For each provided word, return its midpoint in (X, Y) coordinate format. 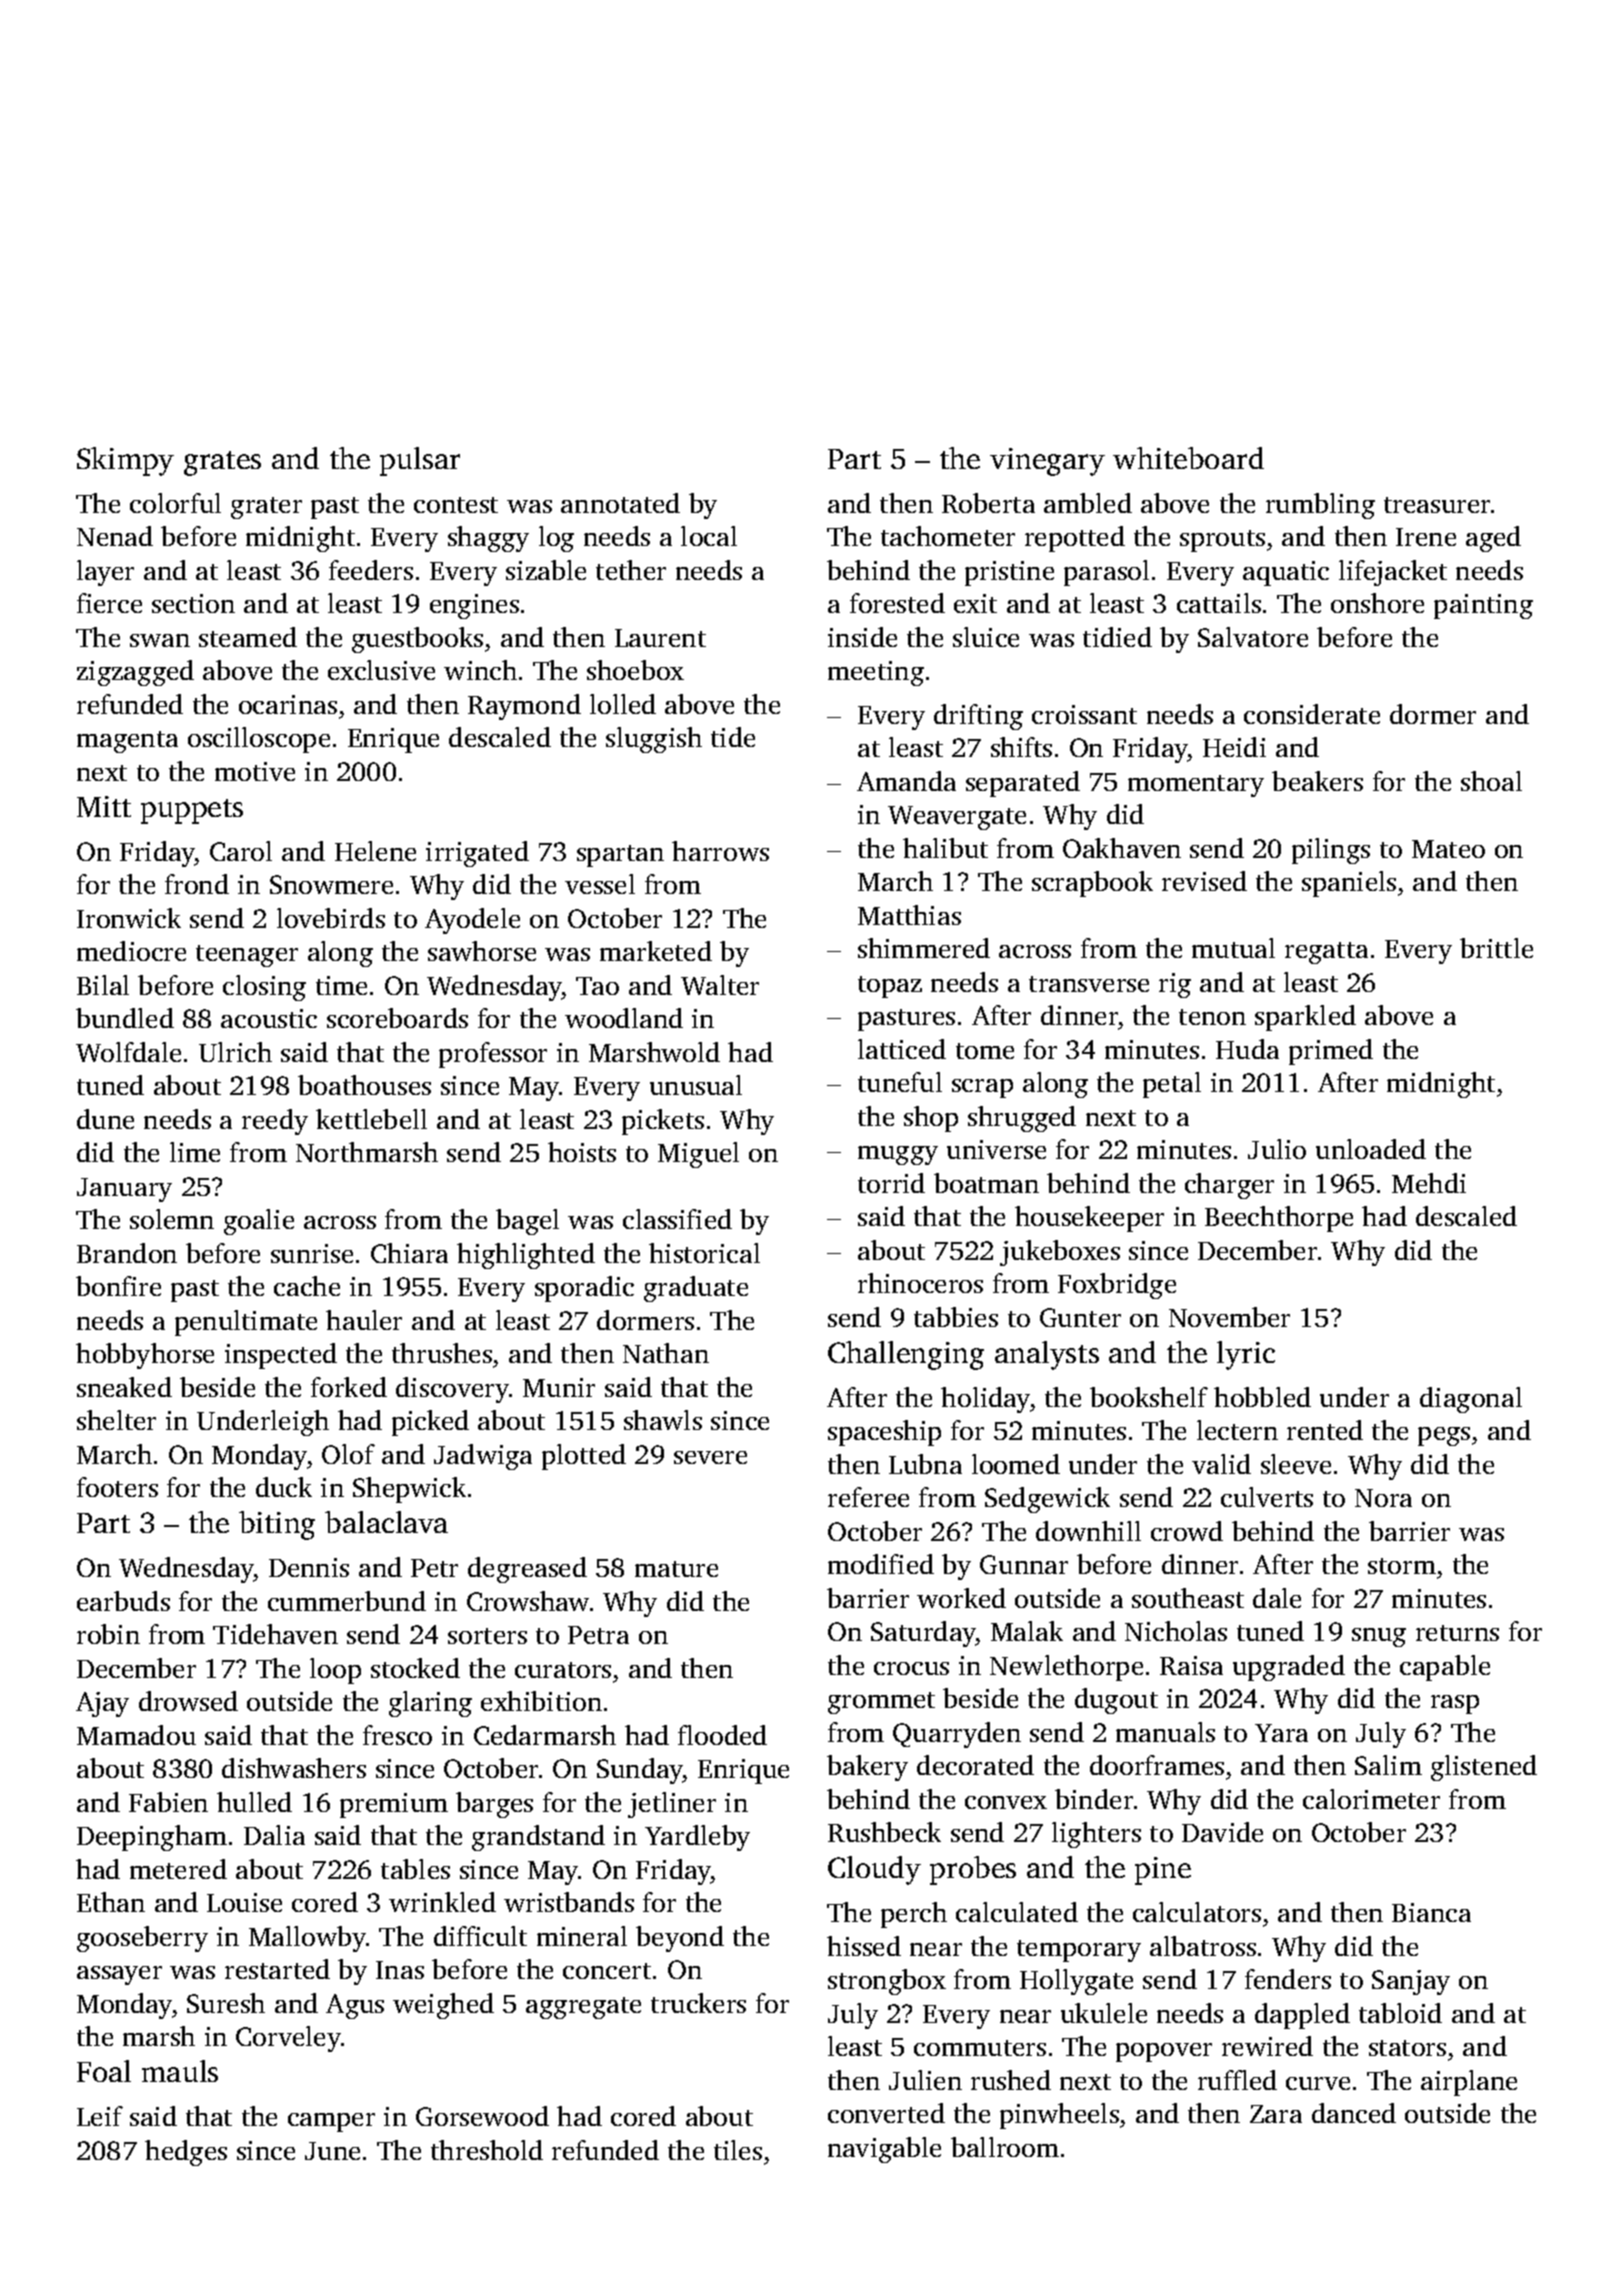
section (193, 603)
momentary (1196, 786)
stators (1407, 2048)
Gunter (1080, 1317)
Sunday (640, 1771)
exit (975, 603)
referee (868, 1497)
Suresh (226, 2003)
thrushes (442, 1353)
